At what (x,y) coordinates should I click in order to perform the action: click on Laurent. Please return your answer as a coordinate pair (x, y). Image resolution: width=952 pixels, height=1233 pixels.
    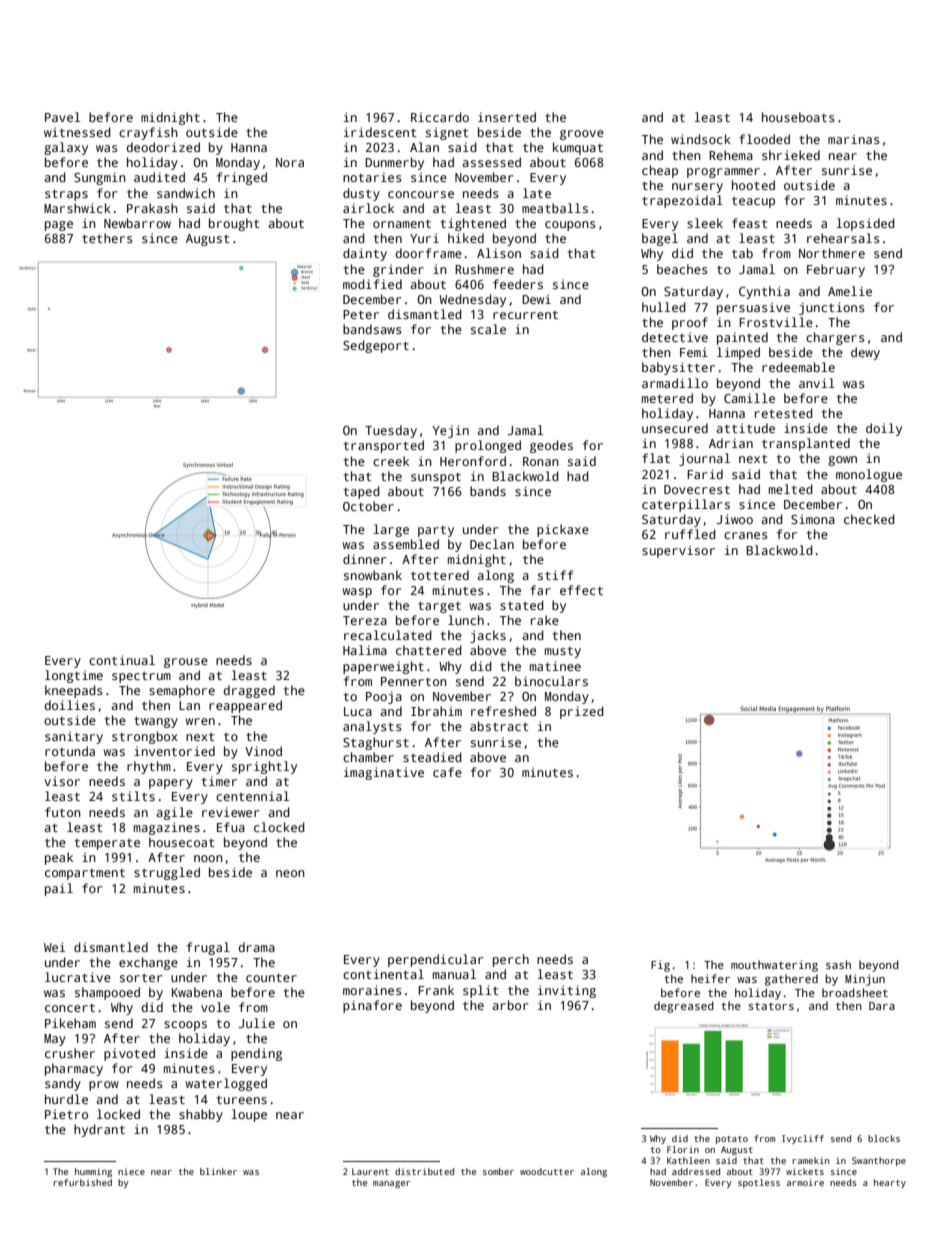
    Looking at the image, I should click on (370, 1171).
